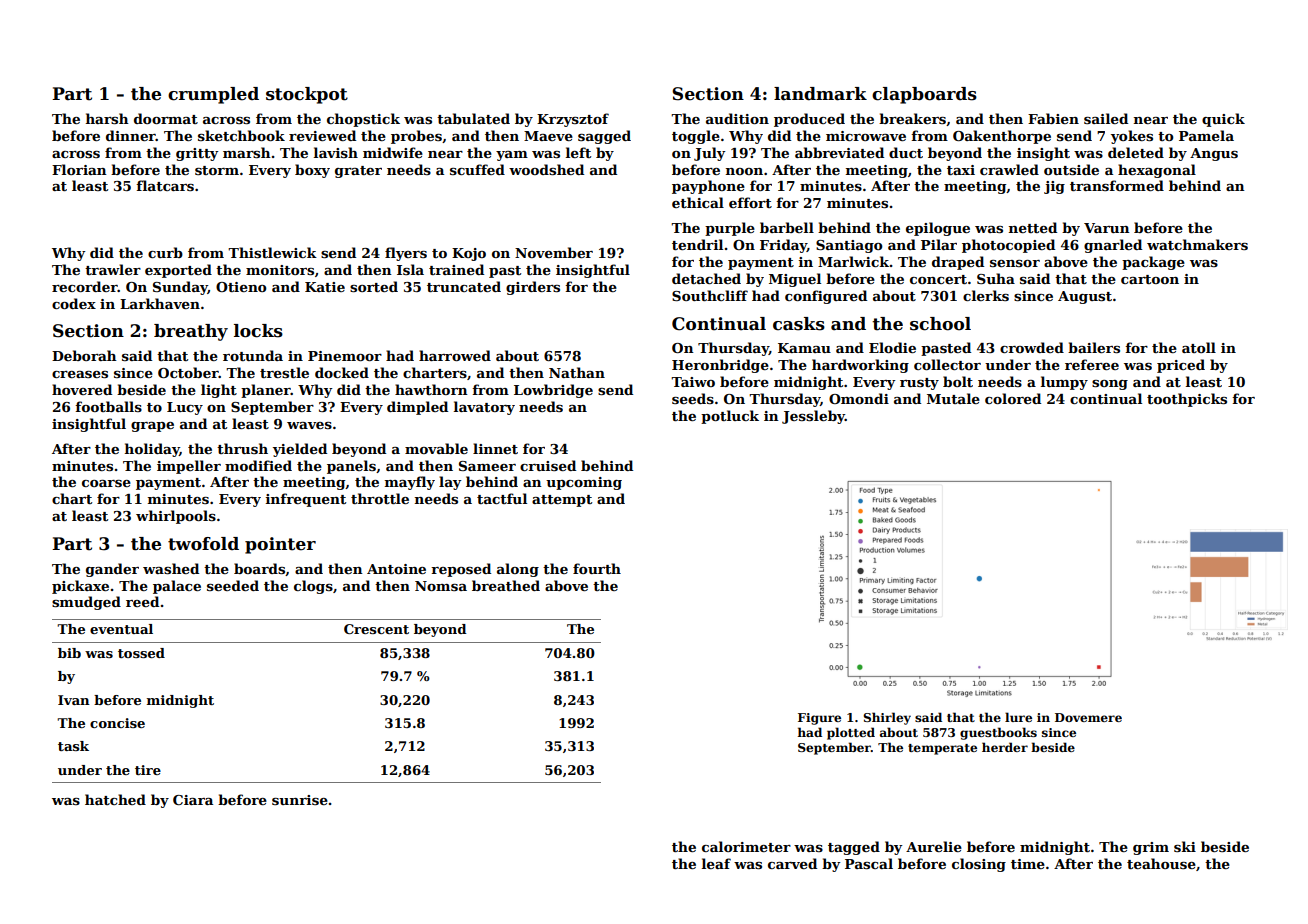  Describe the element at coordinates (193, 800) in the document. I see `Ciara` at that location.
